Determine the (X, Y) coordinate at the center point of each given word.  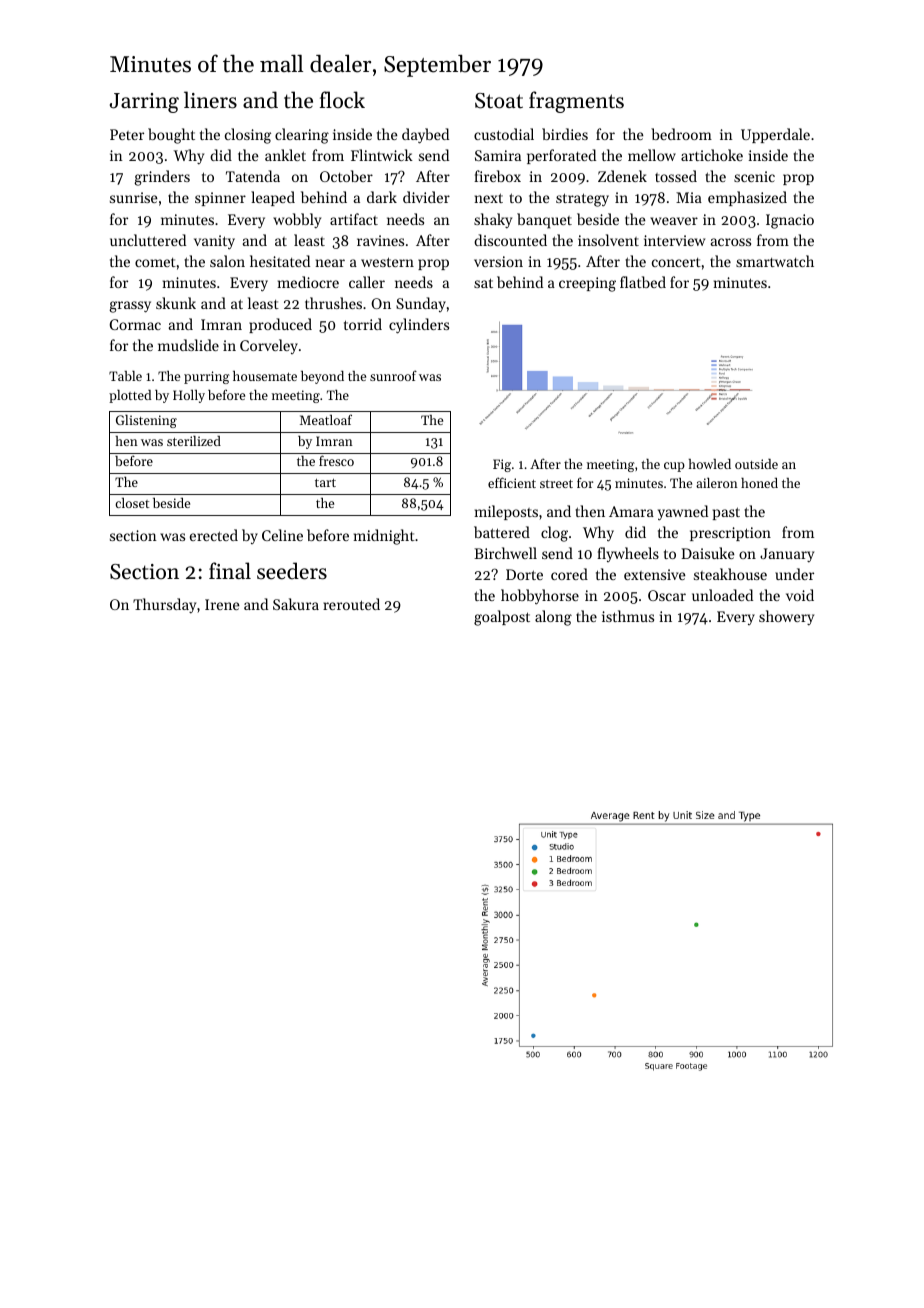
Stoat (499, 101)
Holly (189, 396)
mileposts (506, 512)
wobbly (297, 220)
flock (342, 100)
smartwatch (775, 261)
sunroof (393, 375)
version (498, 261)
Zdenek (622, 176)
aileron (717, 482)
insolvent (608, 240)
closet (132, 503)
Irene (222, 604)
